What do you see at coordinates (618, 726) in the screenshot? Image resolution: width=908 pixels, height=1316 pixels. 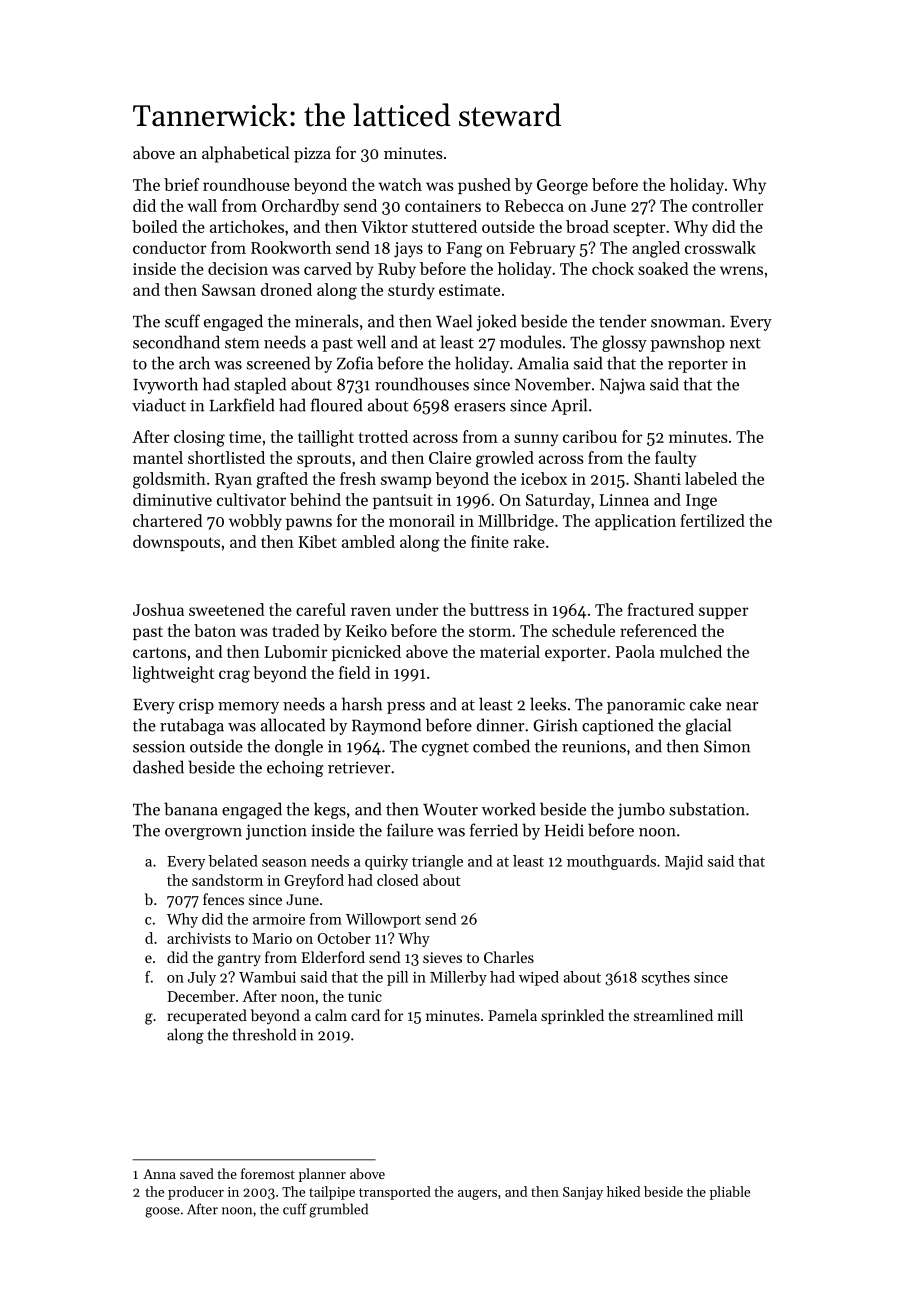 I see `captioned` at bounding box center [618, 726].
